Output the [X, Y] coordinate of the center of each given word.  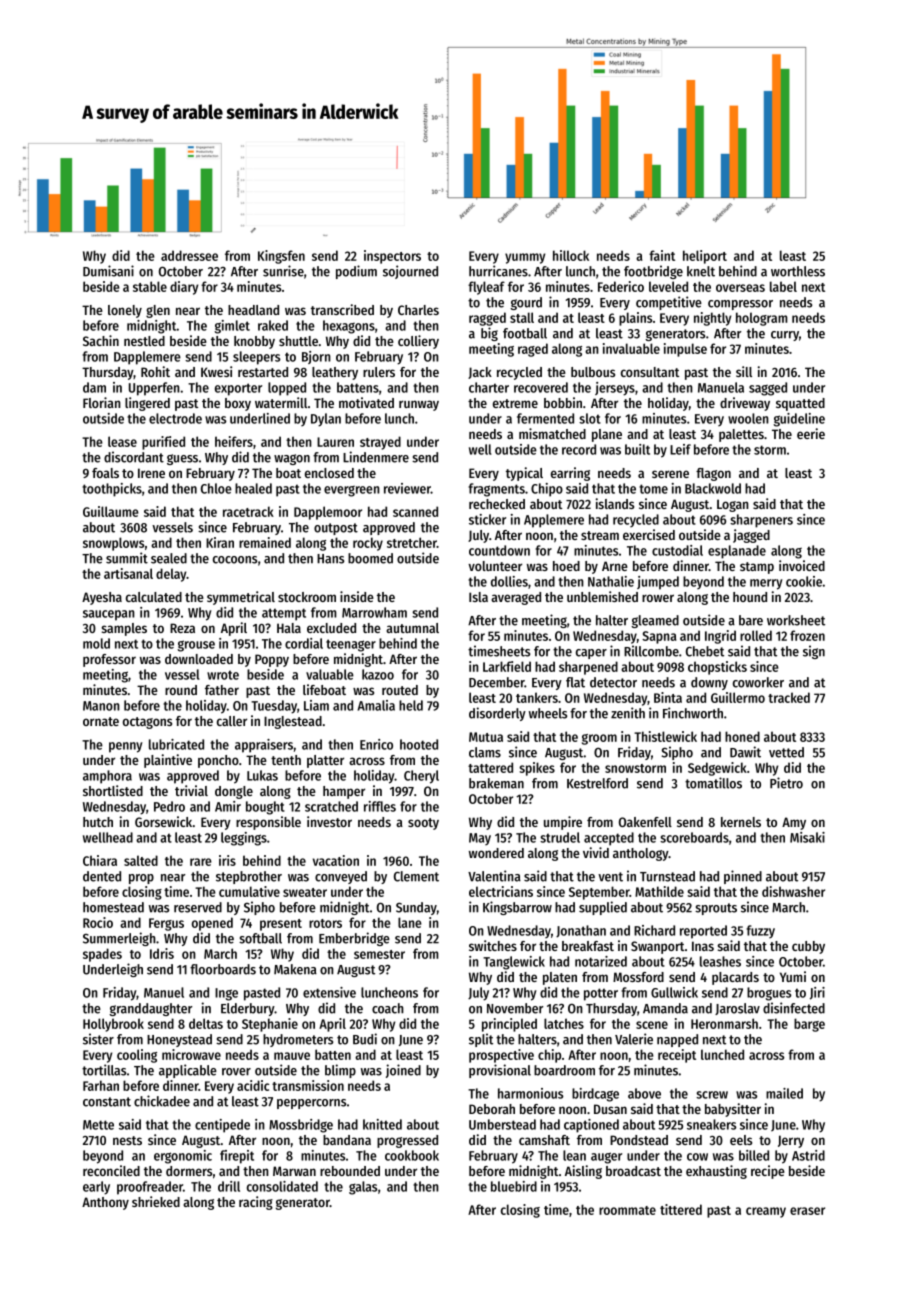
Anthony [105, 1203]
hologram [762, 319]
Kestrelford [597, 783]
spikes [537, 769]
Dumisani [108, 271]
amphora [107, 777]
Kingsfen [281, 257]
